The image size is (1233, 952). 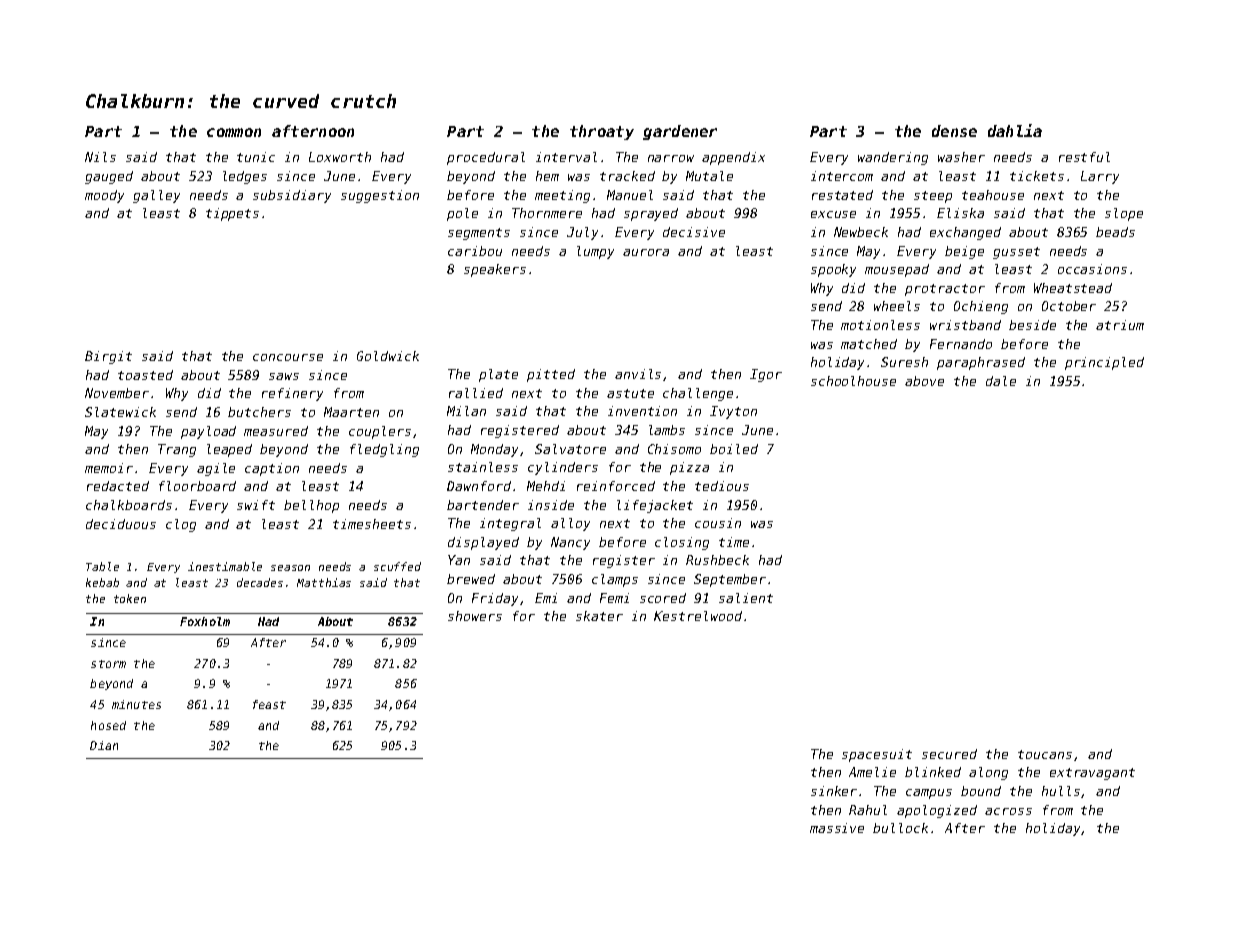 What do you see at coordinates (259, 412) in the document?
I see `butchers` at bounding box center [259, 412].
